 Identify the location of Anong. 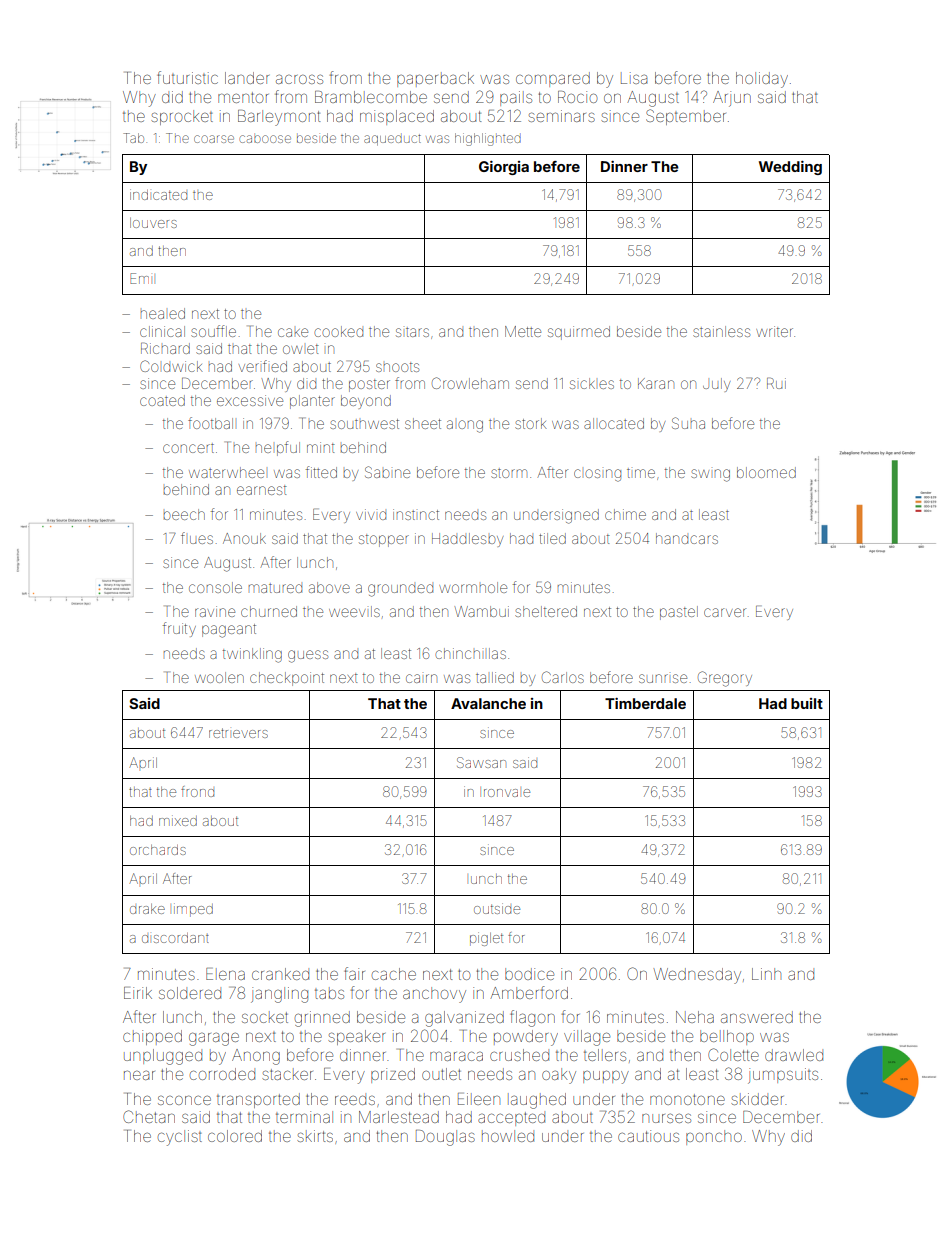
(256, 1057).
